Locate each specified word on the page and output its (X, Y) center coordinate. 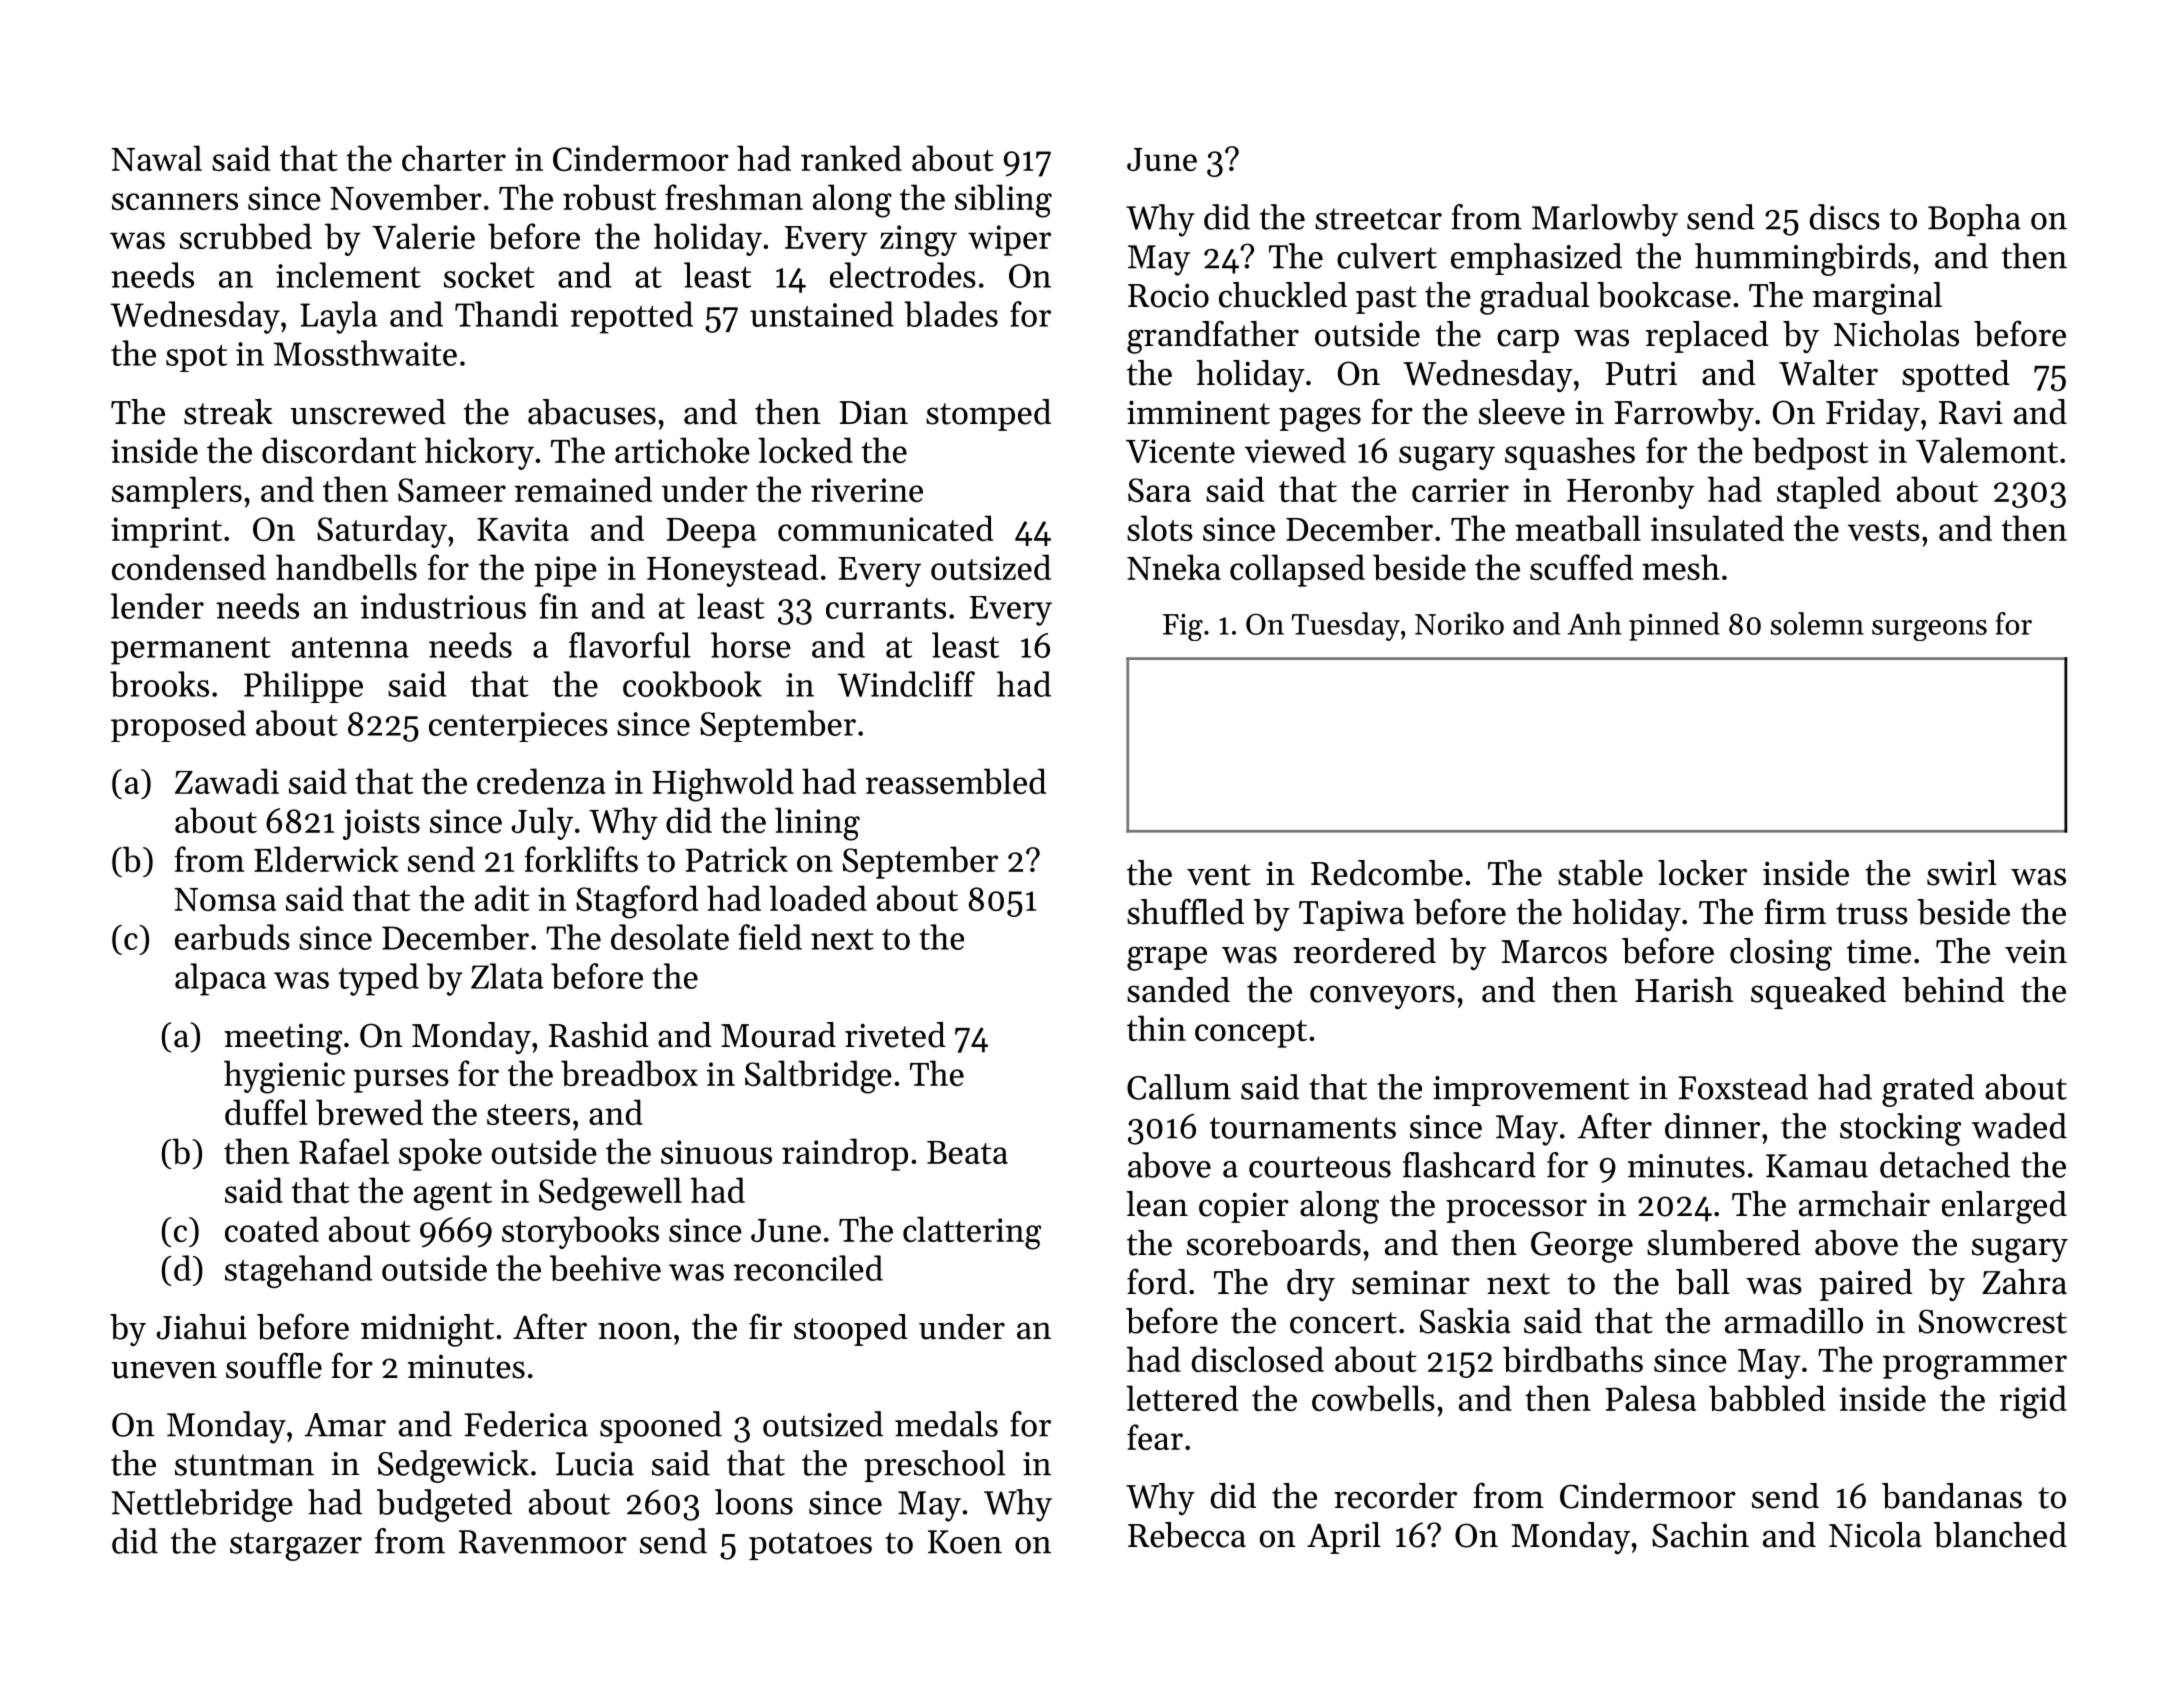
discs (1845, 217)
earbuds (232, 937)
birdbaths (1573, 1359)
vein (2036, 951)
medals (946, 1424)
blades (951, 314)
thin (1156, 1028)
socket (489, 275)
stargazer (296, 1546)
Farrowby (1684, 415)
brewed (369, 1112)
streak (228, 412)
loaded (818, 898)
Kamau (1817, 1166)
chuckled (1283, 295)
